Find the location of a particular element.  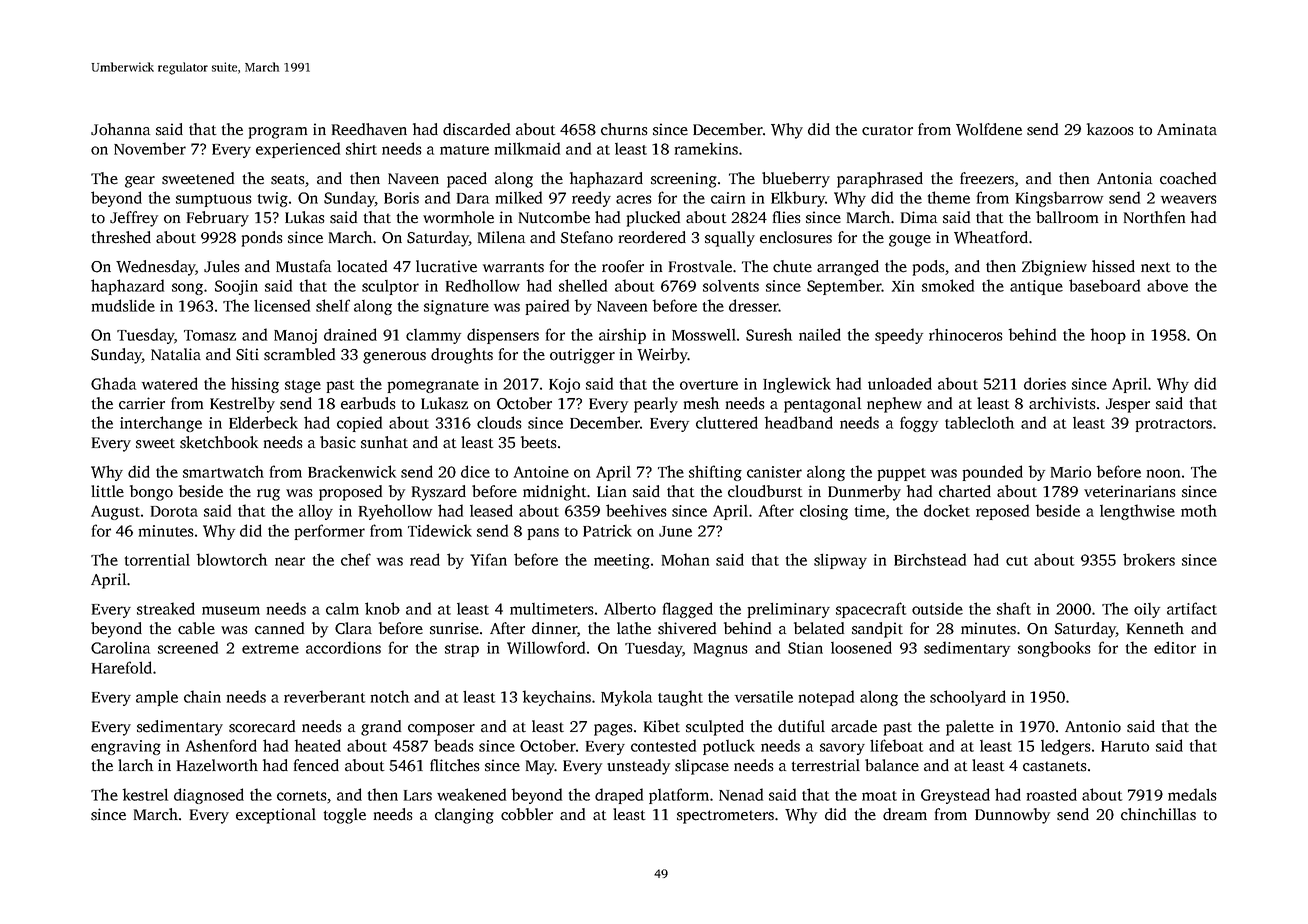

discarded is located at coordinates (476, 129).
